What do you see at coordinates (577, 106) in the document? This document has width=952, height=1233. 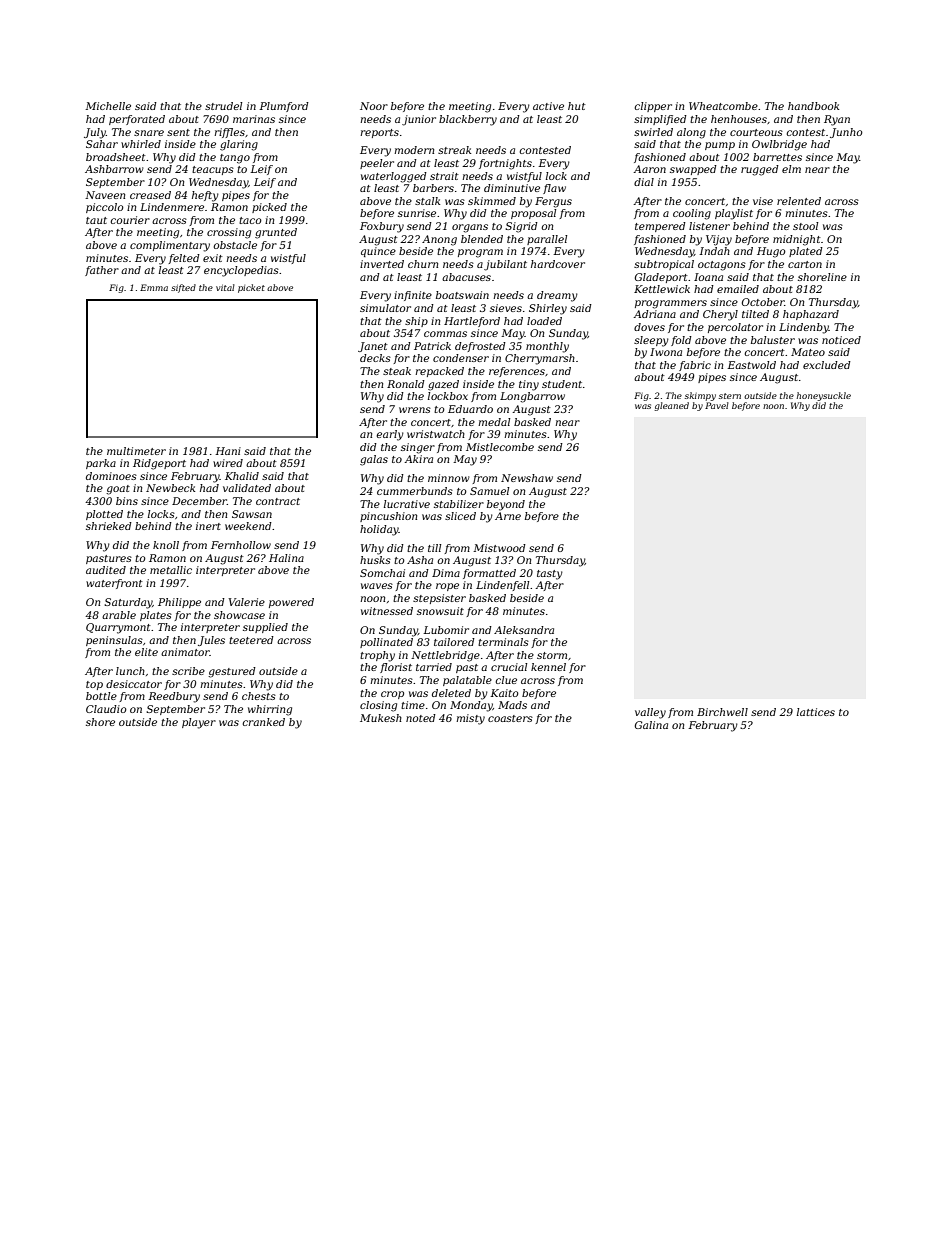 I see `hut` at bounding box center [577, 106].
